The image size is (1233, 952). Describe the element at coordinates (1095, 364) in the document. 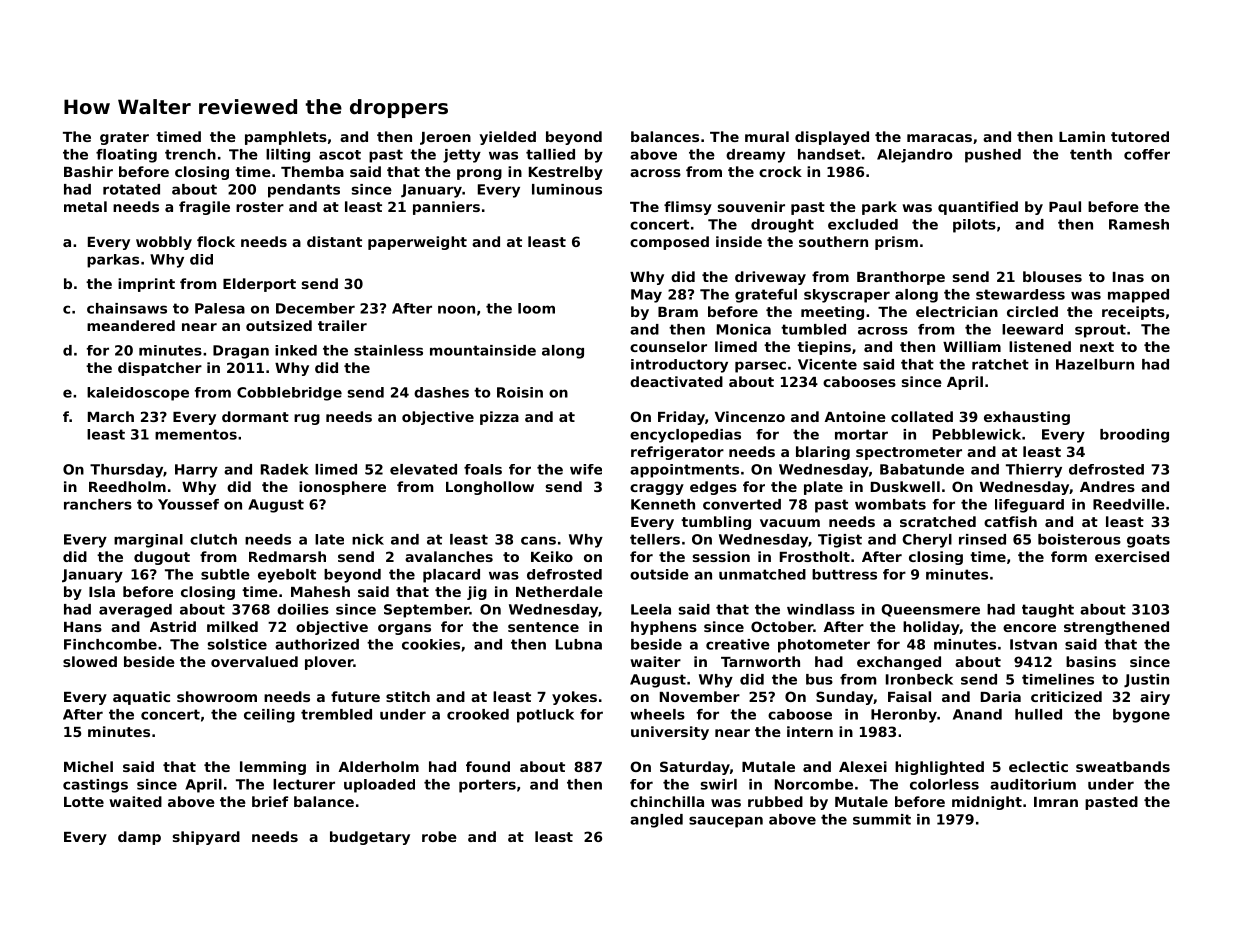

I see `Hazelburn` at that location.
